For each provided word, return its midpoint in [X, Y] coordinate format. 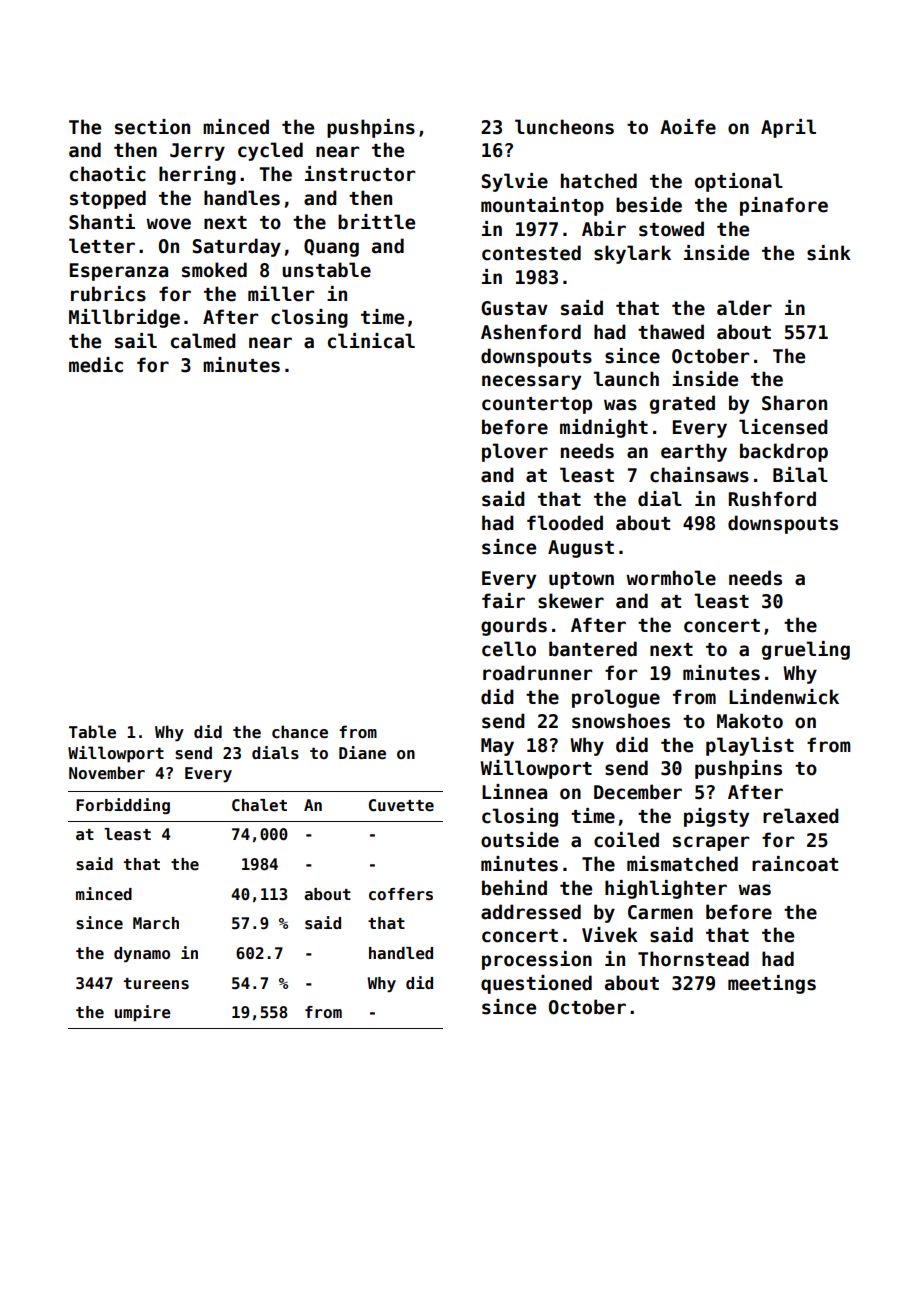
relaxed [801, 816]
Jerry [197, 152]
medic [96, 365]
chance [300, 732]
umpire [143, 1013]
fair [503, 601]
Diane [362, 753]
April [788, 128]
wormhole [671, 578]
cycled [270, 151]
